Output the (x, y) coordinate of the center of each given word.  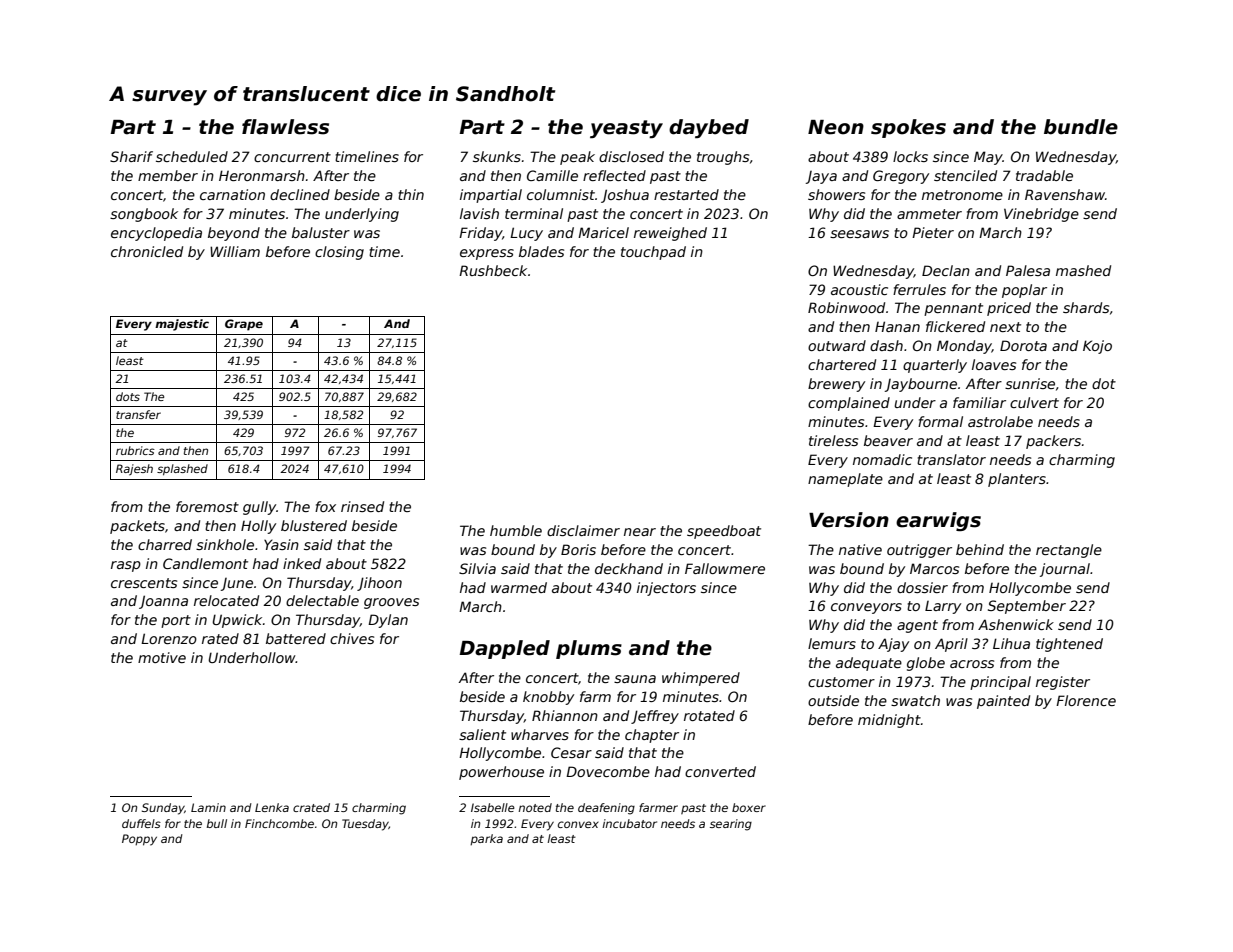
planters (1017, 480)
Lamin (208, 807)
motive (162, 657)
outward (837, 345)
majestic (182, 325)
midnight (889, 721)
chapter (652, 736)
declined (300, 194)
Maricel (603, 232)
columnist (561, 194)
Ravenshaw (1065, 194)
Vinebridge (1041, 215)
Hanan (897, 326)
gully (259, 508)
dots (128, 396)
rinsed (362, 506)
